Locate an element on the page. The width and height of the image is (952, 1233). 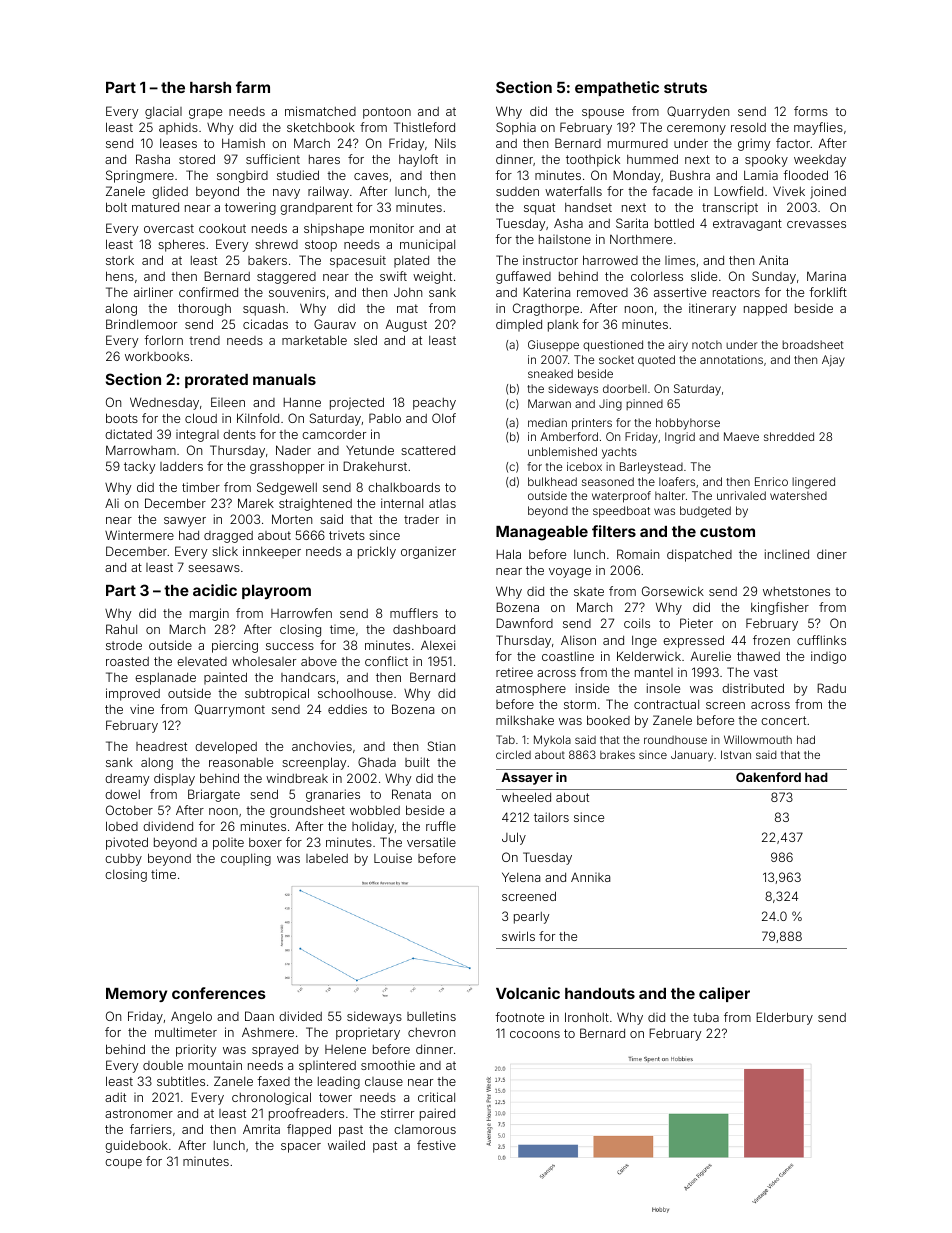
chevron is located at coordinates (431, 1032).
